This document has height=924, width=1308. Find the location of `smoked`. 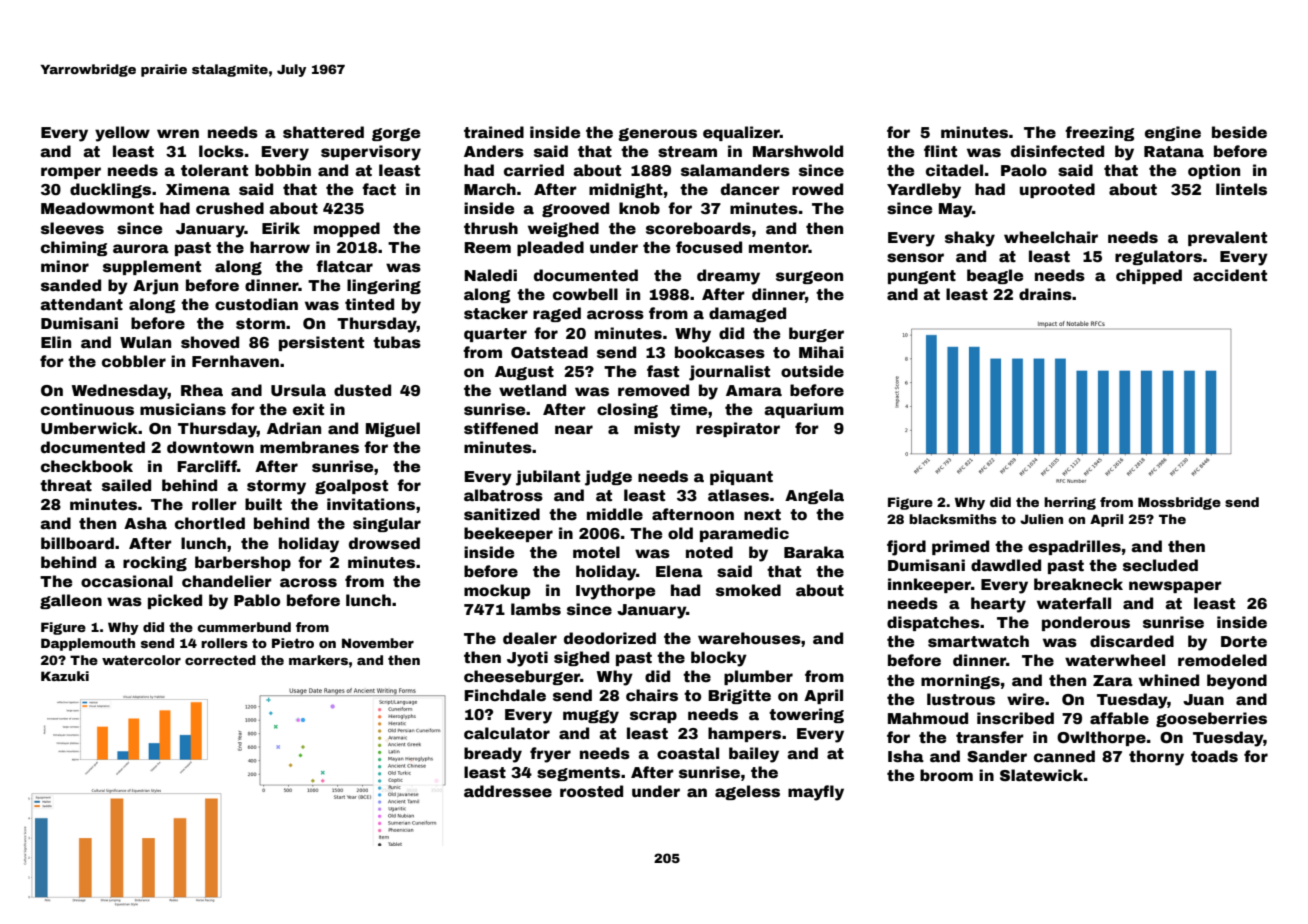

smoked is located at coordinates (748, 590).
